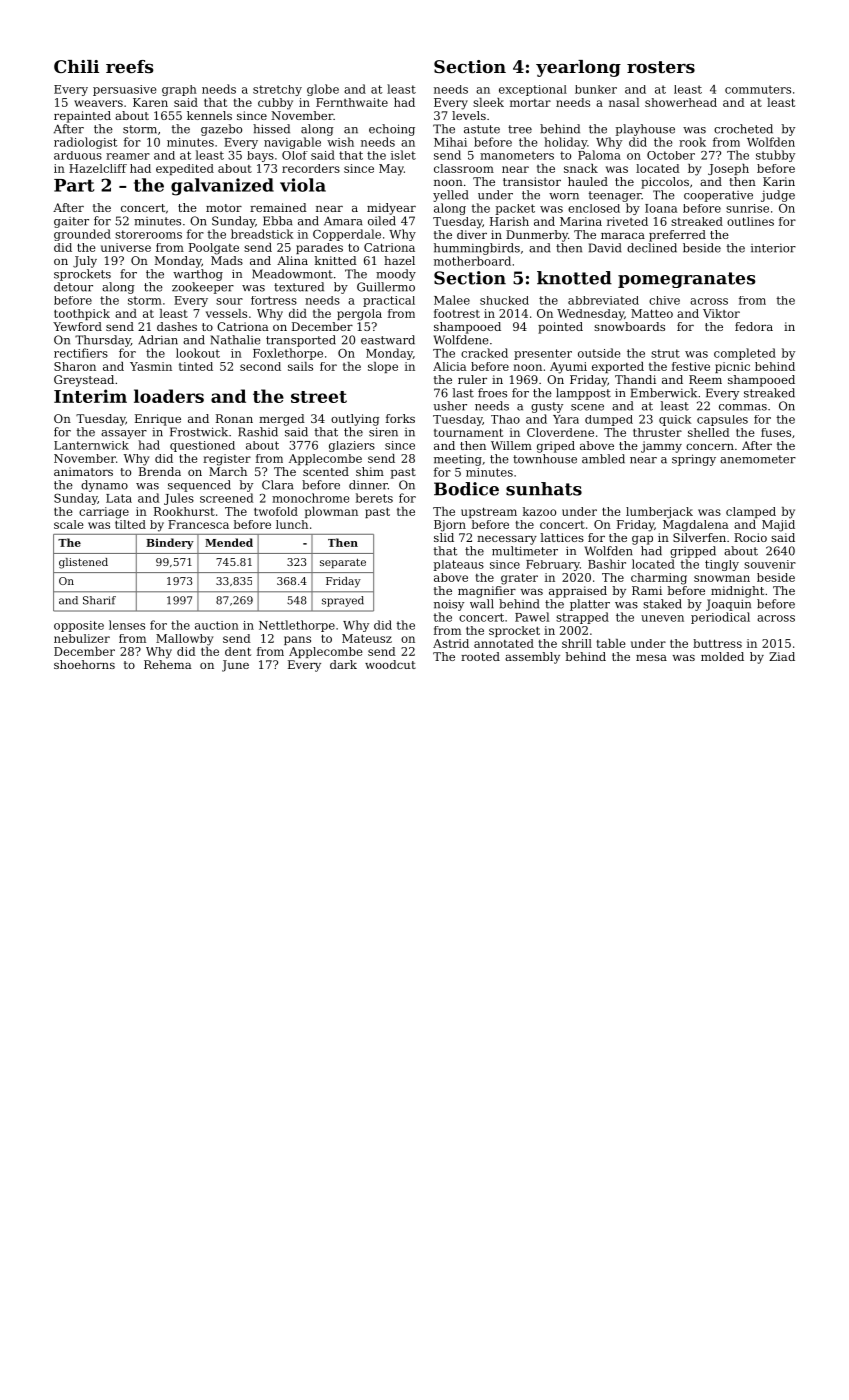 This document has width=849, height=1400. I want to click on toothpick, so click(82, 314).
